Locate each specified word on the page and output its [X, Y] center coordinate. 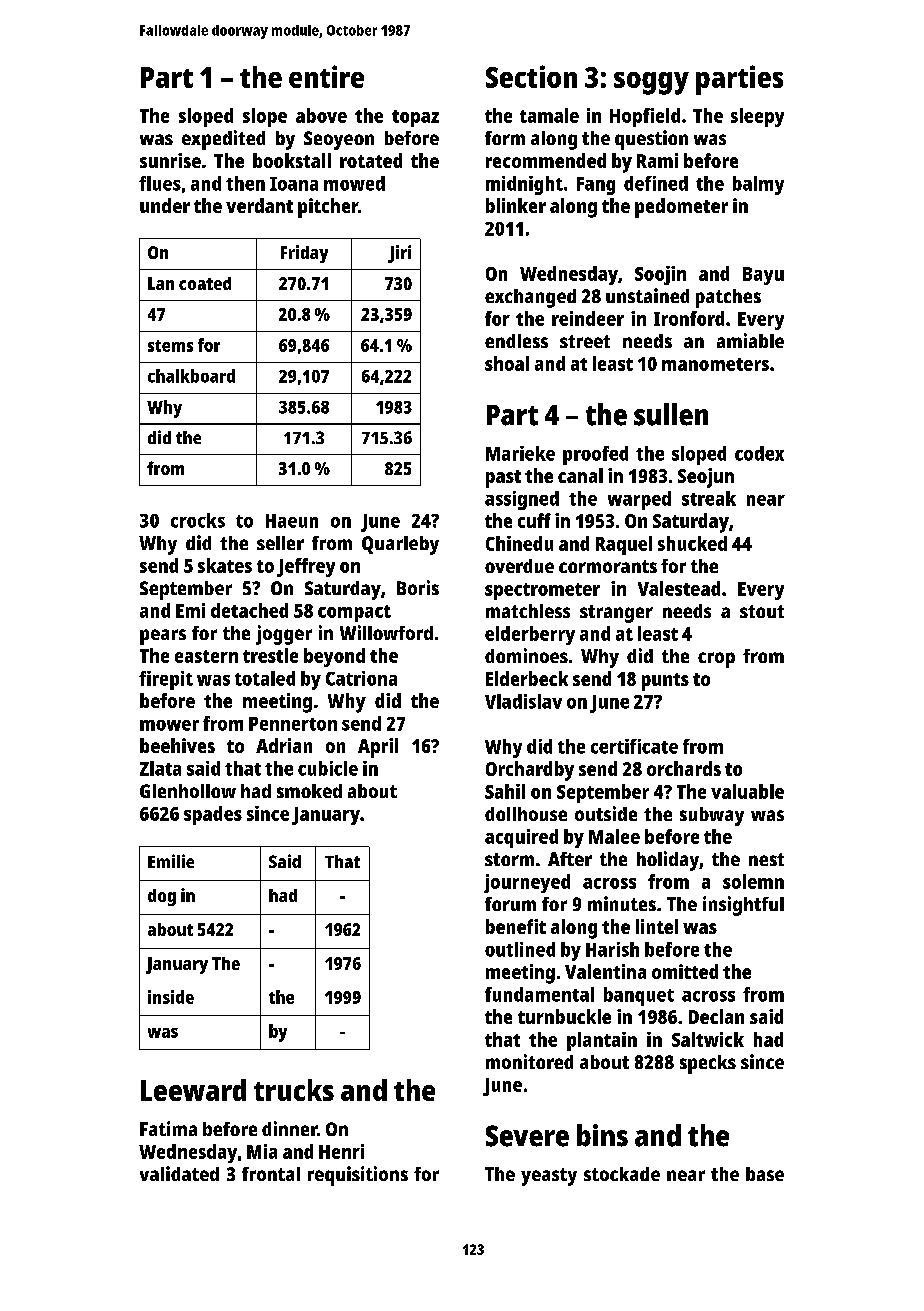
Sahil [505, 791]
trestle [270, 655]
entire [326, 76]
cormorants [608, 566]
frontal [271, 1174]
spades [213, 815]
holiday [668, 861]
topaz [415, 118]
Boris [418, 587]
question [651, 140]
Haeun [292, 521]
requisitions [358, 1176]
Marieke [520, 453]
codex [759, 453]
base [765, 1174]
